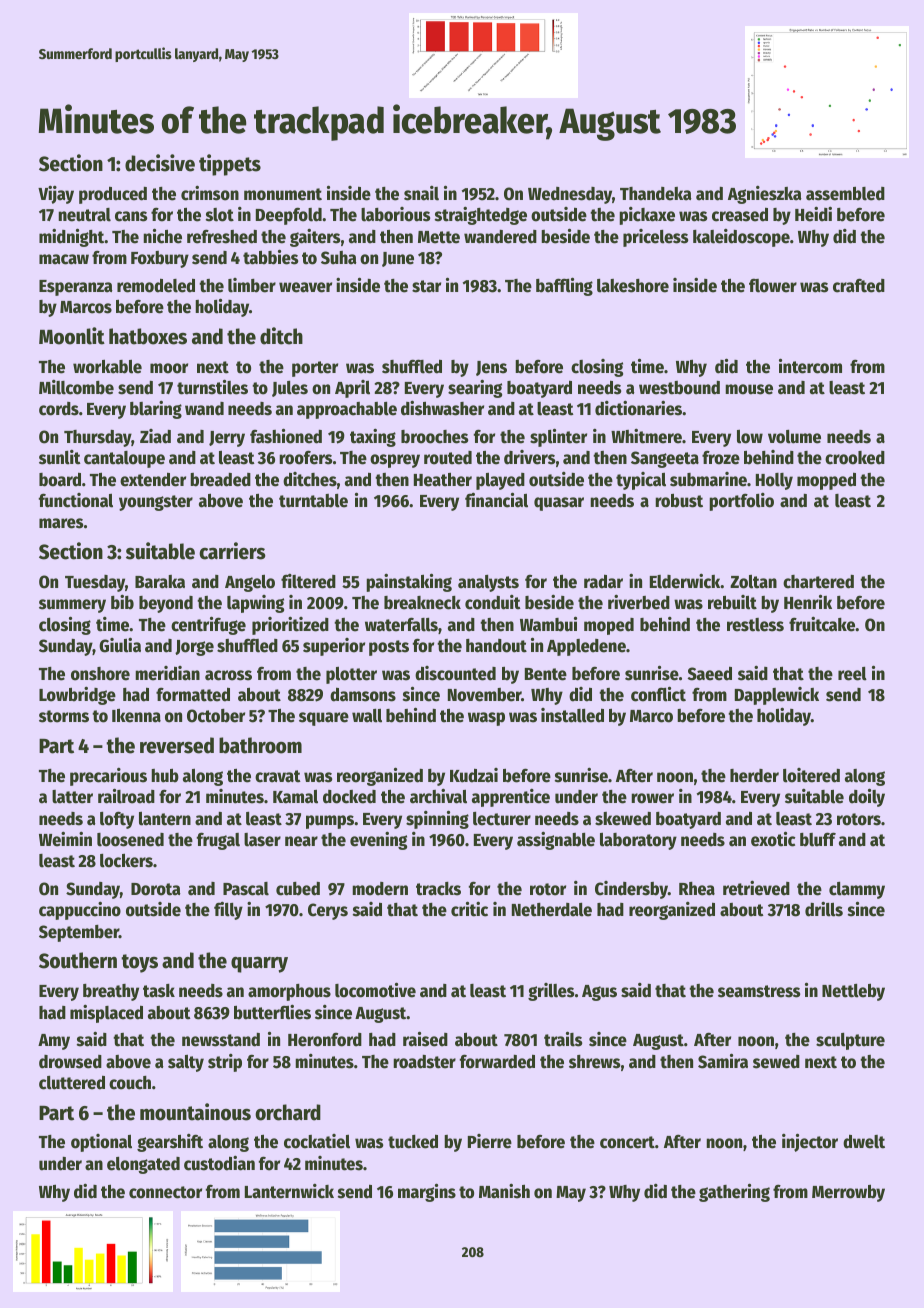  I want to click on connector, so click(165, 1192).
